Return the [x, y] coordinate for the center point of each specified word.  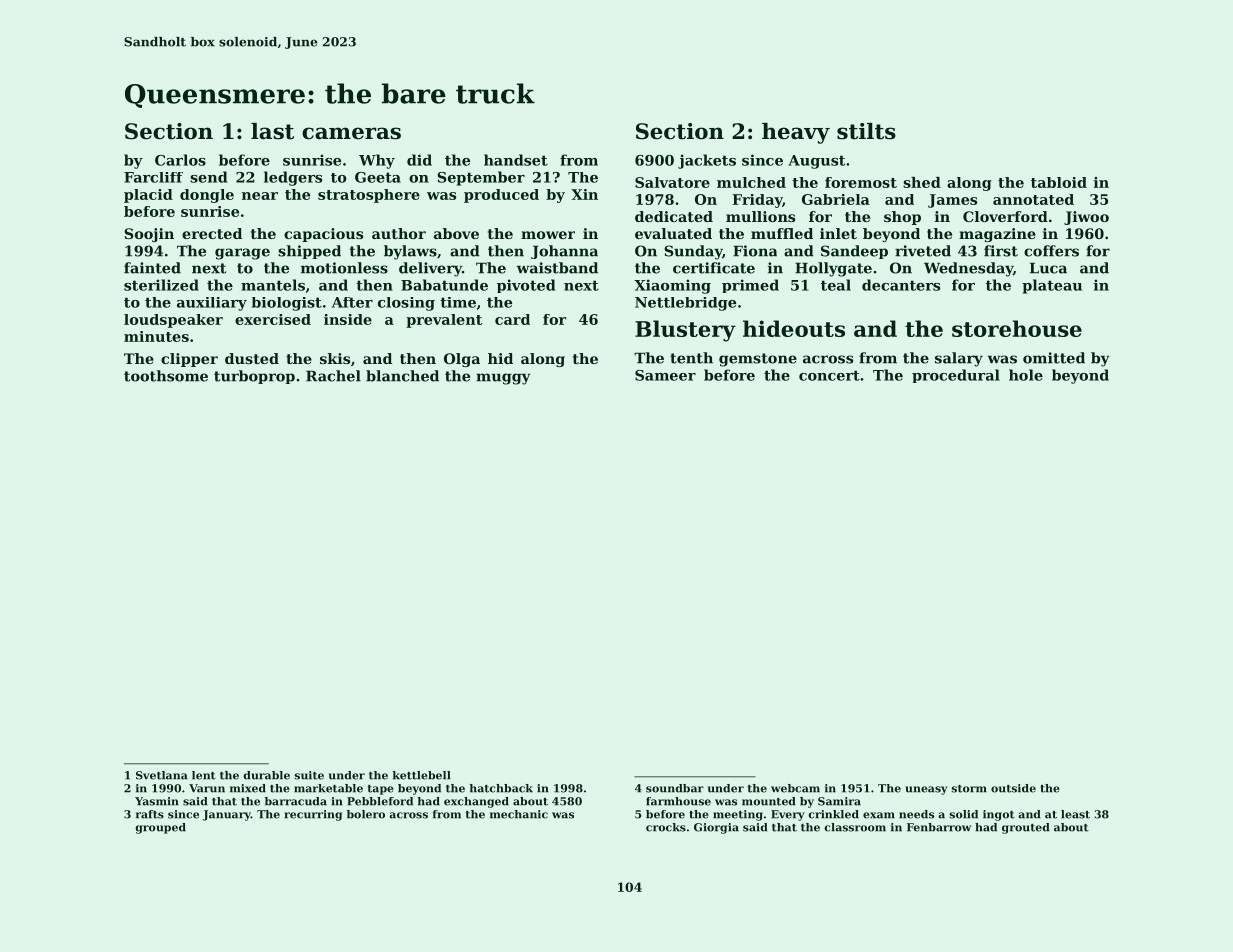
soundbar [675, 788]
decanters [901, 285]
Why [377, 161]
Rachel [333, 376]
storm [969, 789]
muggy [503, 379]
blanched [402, 376]
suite [309, 775]
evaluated [673, 233]
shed [922, 182]
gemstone [758, 360]
